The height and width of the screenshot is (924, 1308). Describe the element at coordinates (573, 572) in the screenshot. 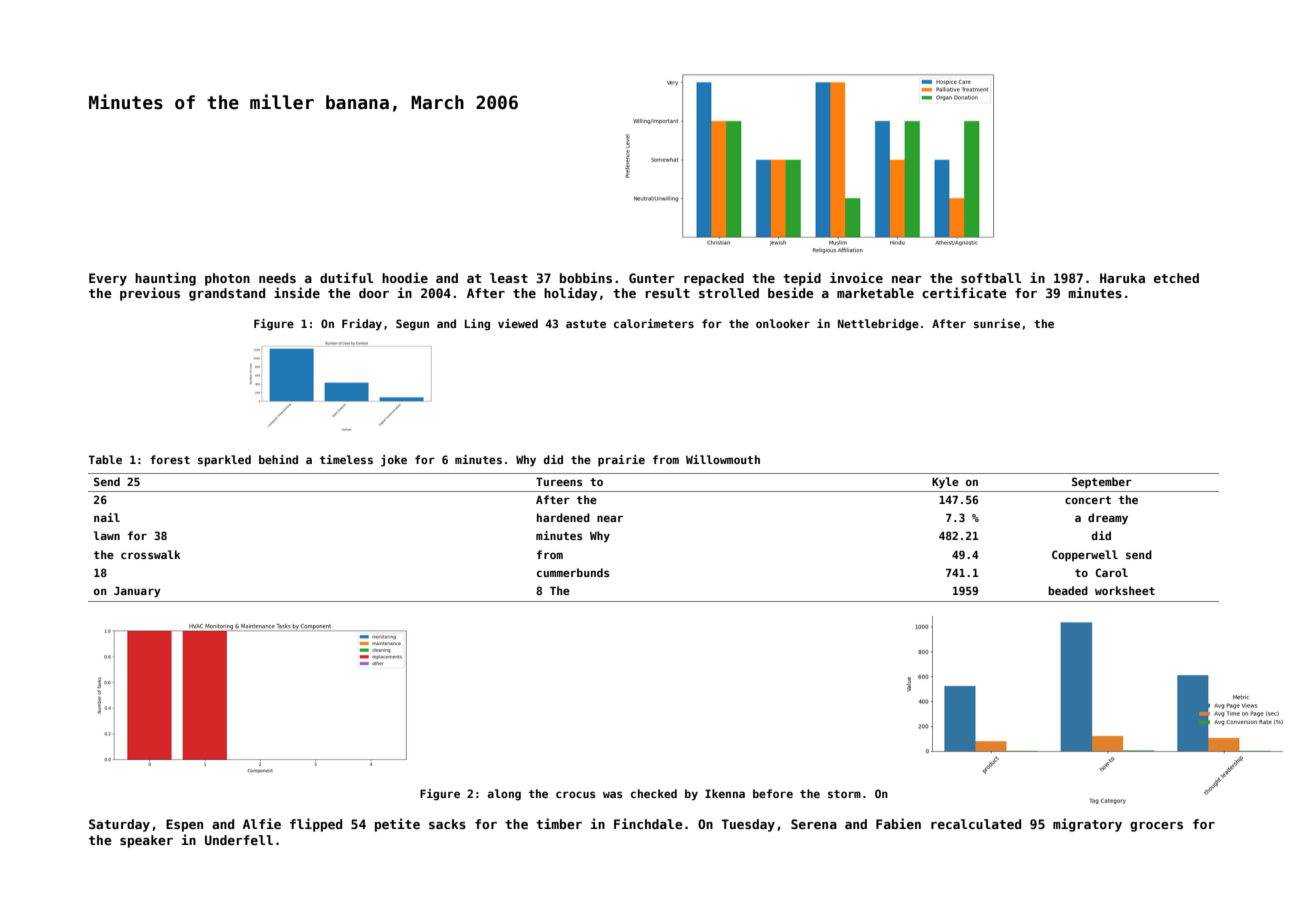

I see `cummerbunds` at that location.
